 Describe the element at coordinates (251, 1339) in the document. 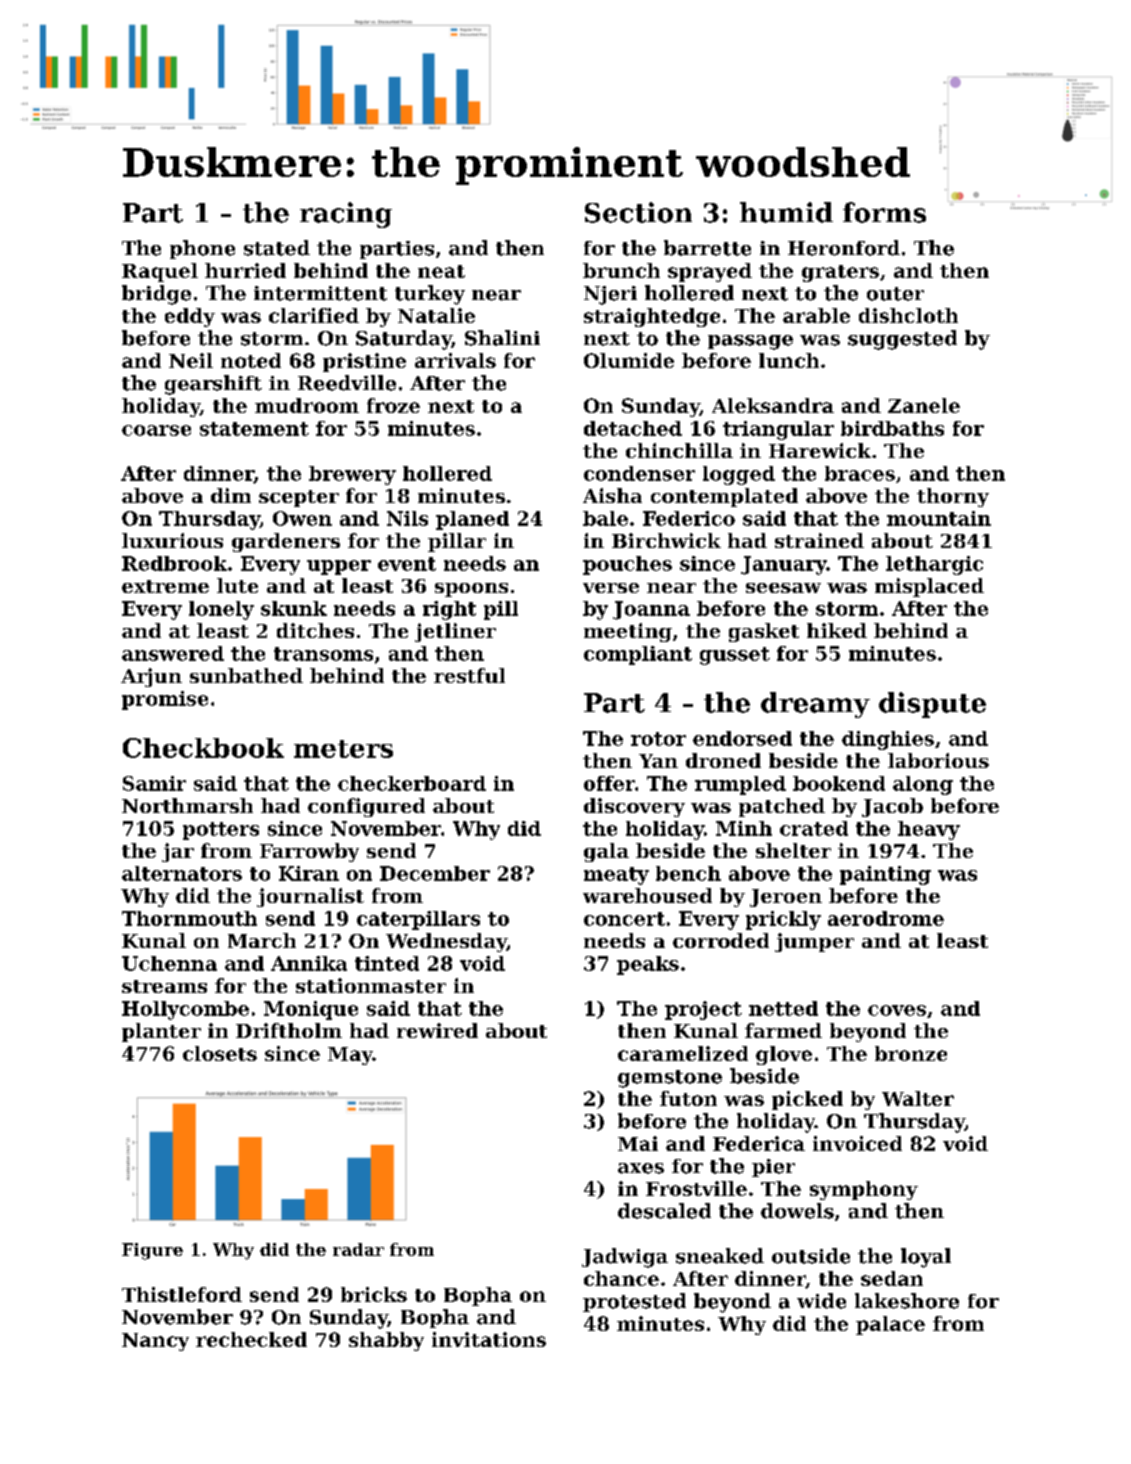

I see `rechecked` at that location.
